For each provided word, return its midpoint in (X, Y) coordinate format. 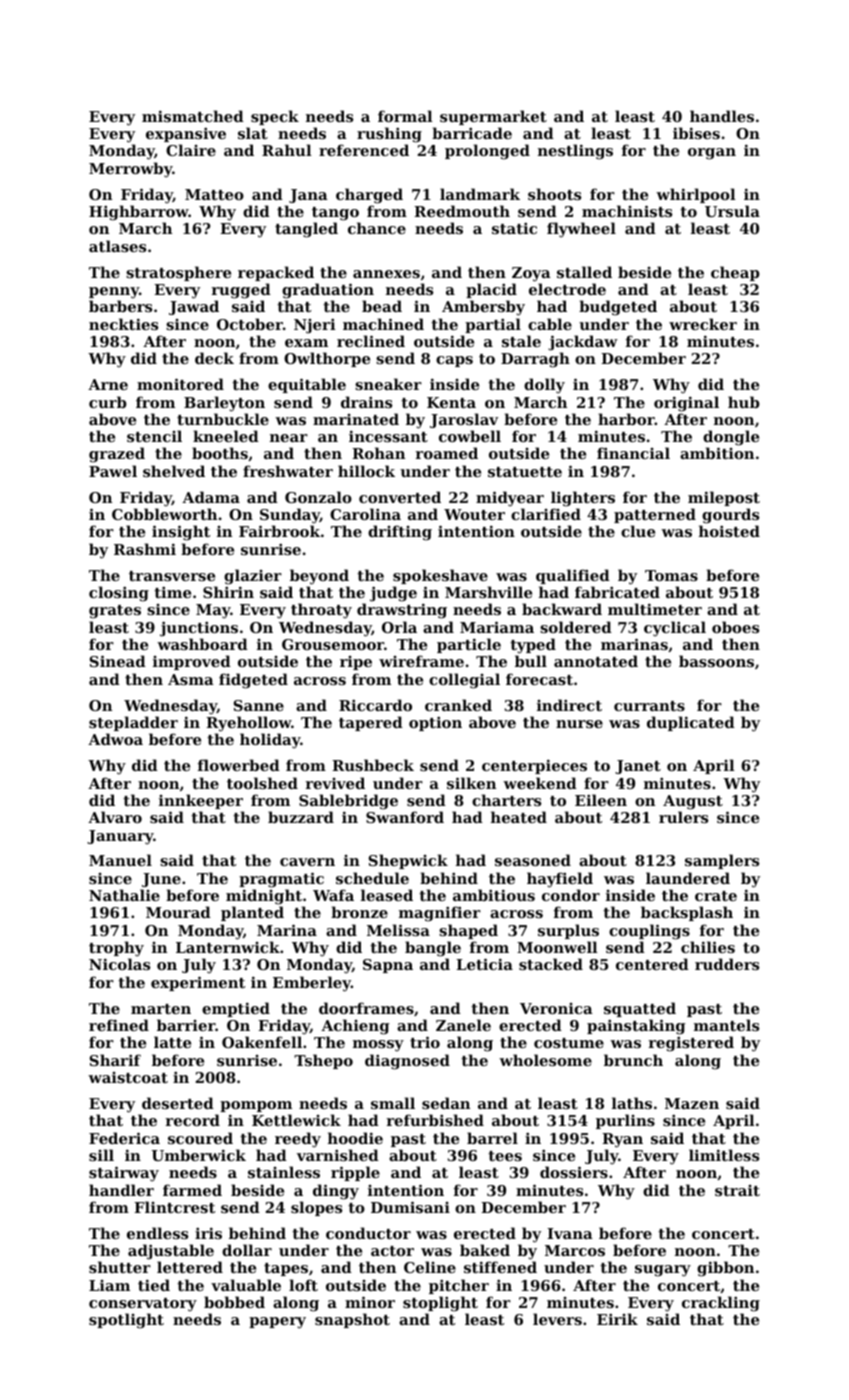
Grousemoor (333, 644)
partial (493, 325)
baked (485, 1250)
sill (101, 1155)
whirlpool (696, 195)
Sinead (118, 661)
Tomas (671, 575)
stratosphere (178, 273)
